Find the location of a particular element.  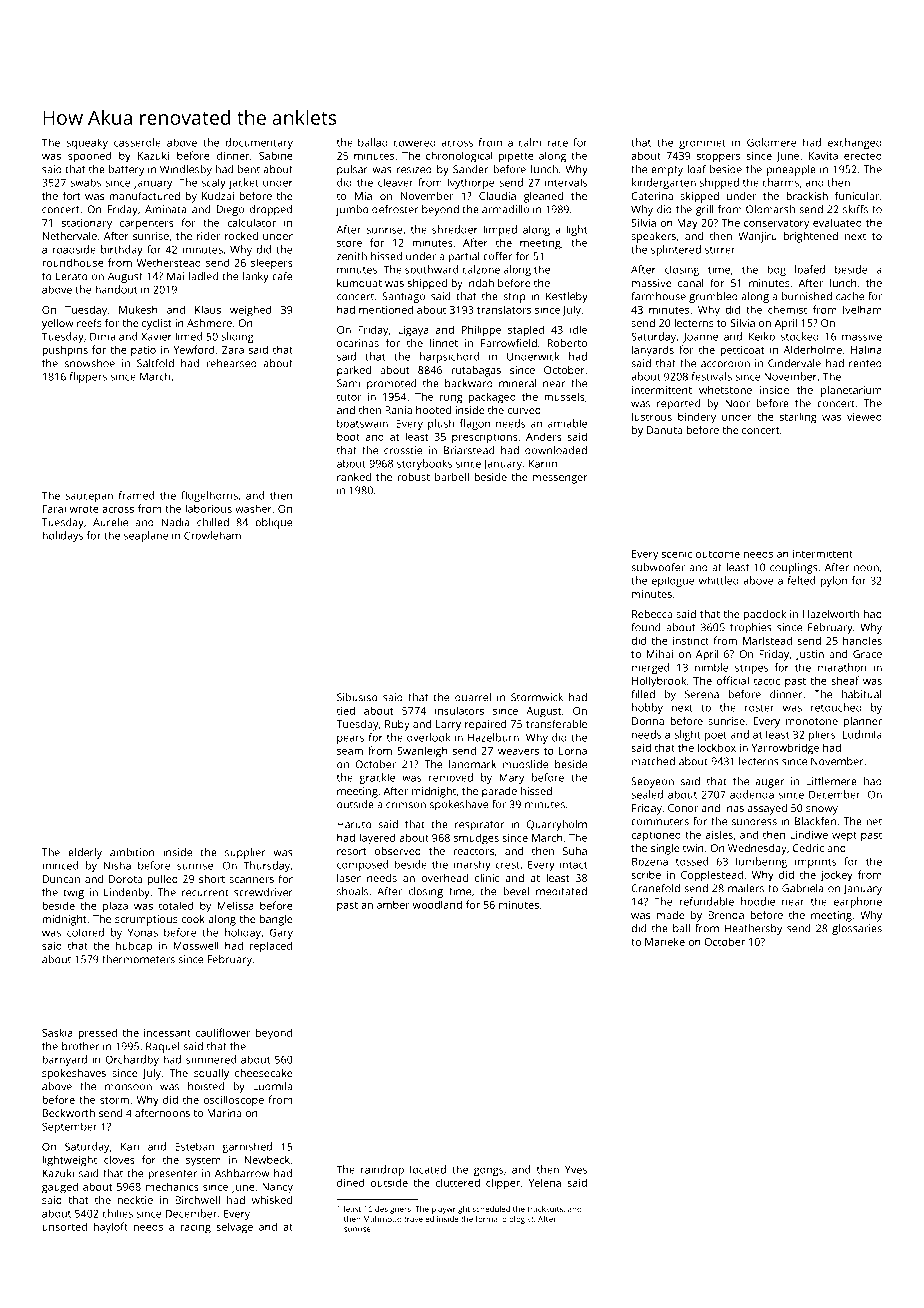

snowy is located at coordinates (822, 810).
